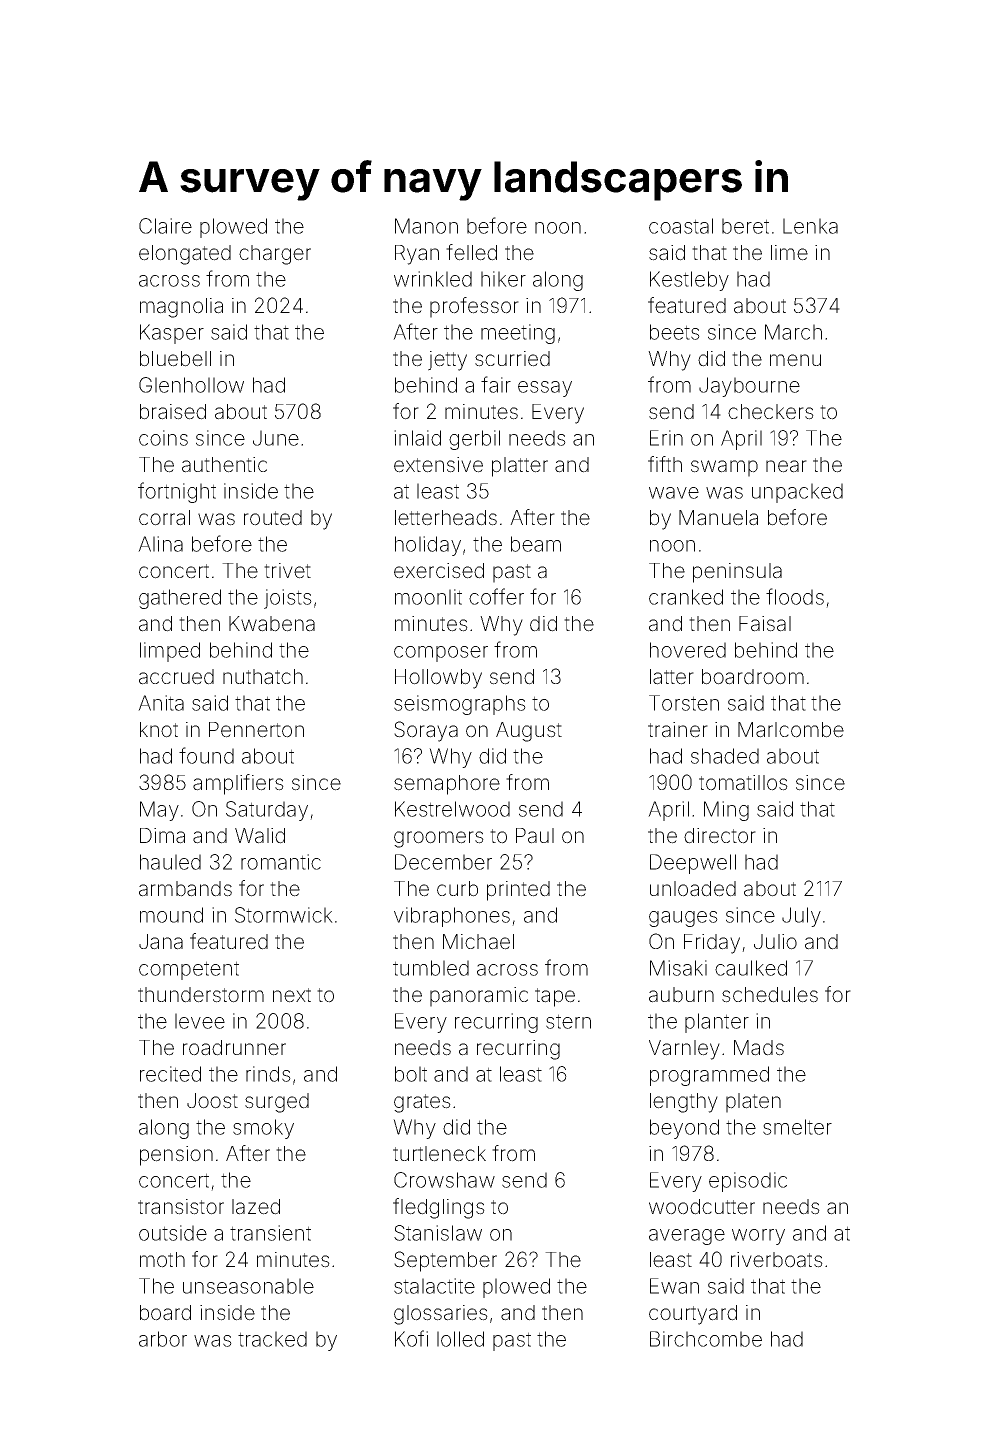  What do you see at coordinates (568, 1021) in the screenshot?
I see `stern` at bounding box center [568, 1021].
